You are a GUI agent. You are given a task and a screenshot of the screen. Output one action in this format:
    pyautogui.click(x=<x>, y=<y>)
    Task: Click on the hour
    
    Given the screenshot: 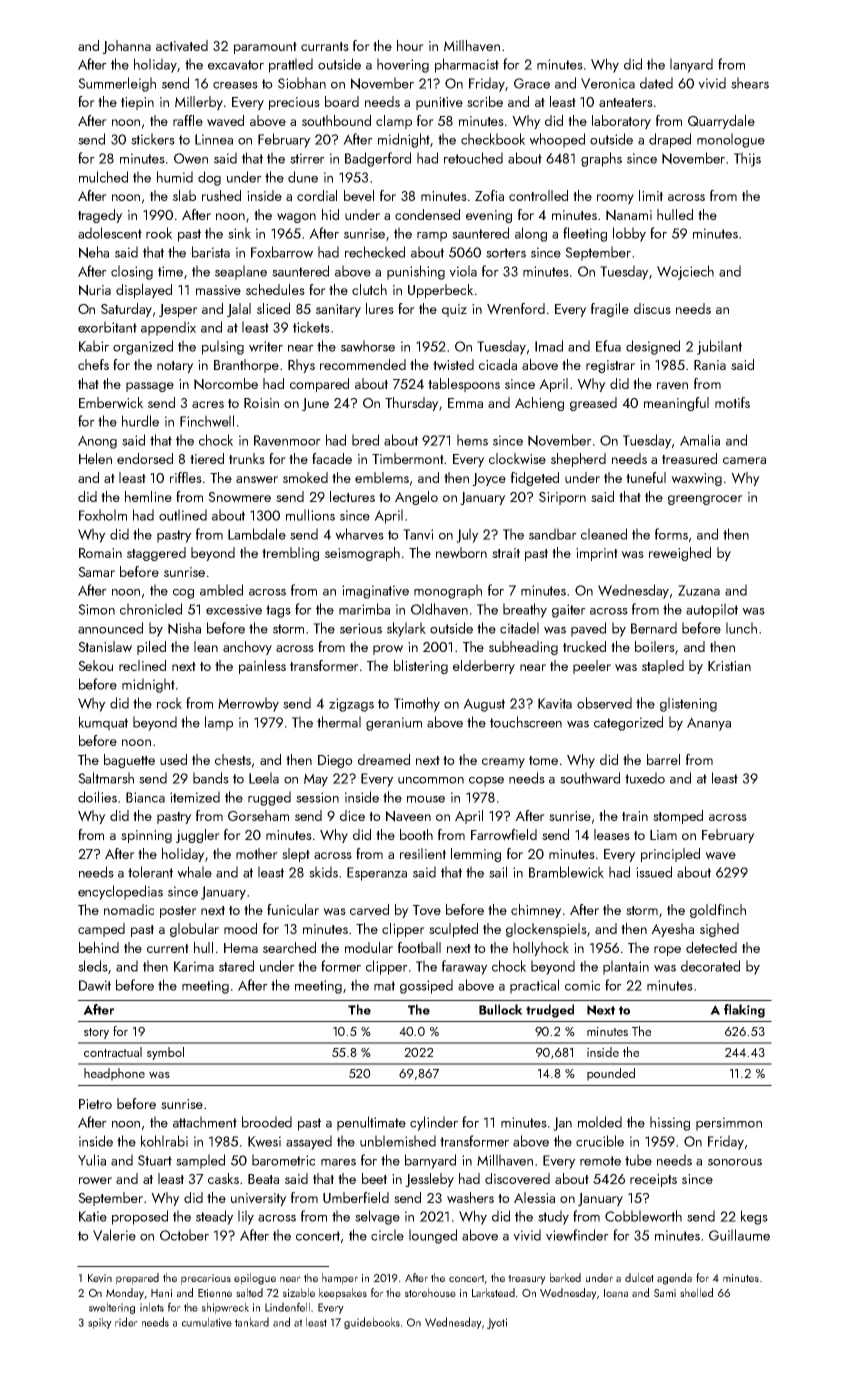 What is the action you would take?
    pyautogui.click(x=410, y=45)
